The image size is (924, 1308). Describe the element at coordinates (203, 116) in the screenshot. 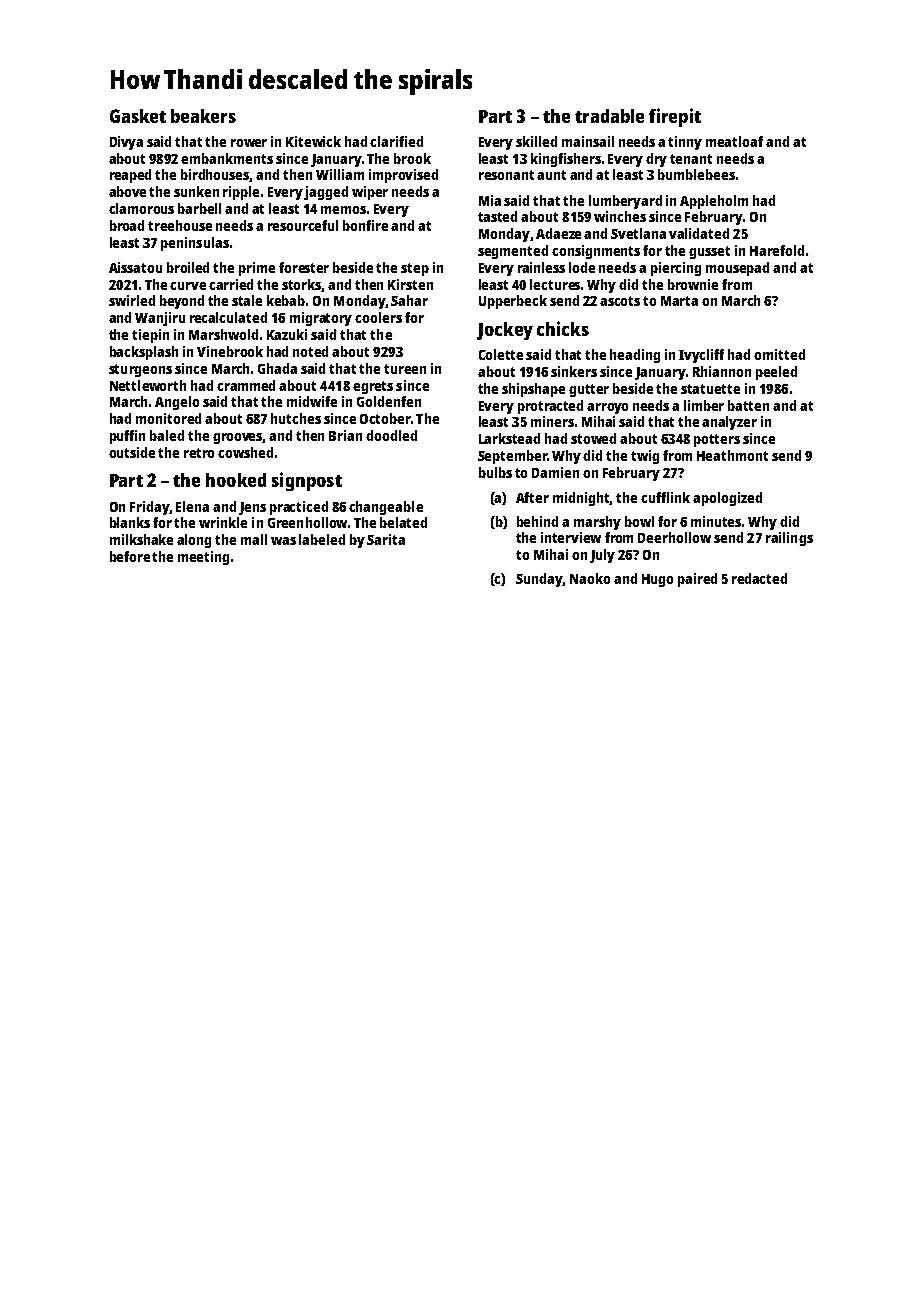

I see `beakers` at that location.
